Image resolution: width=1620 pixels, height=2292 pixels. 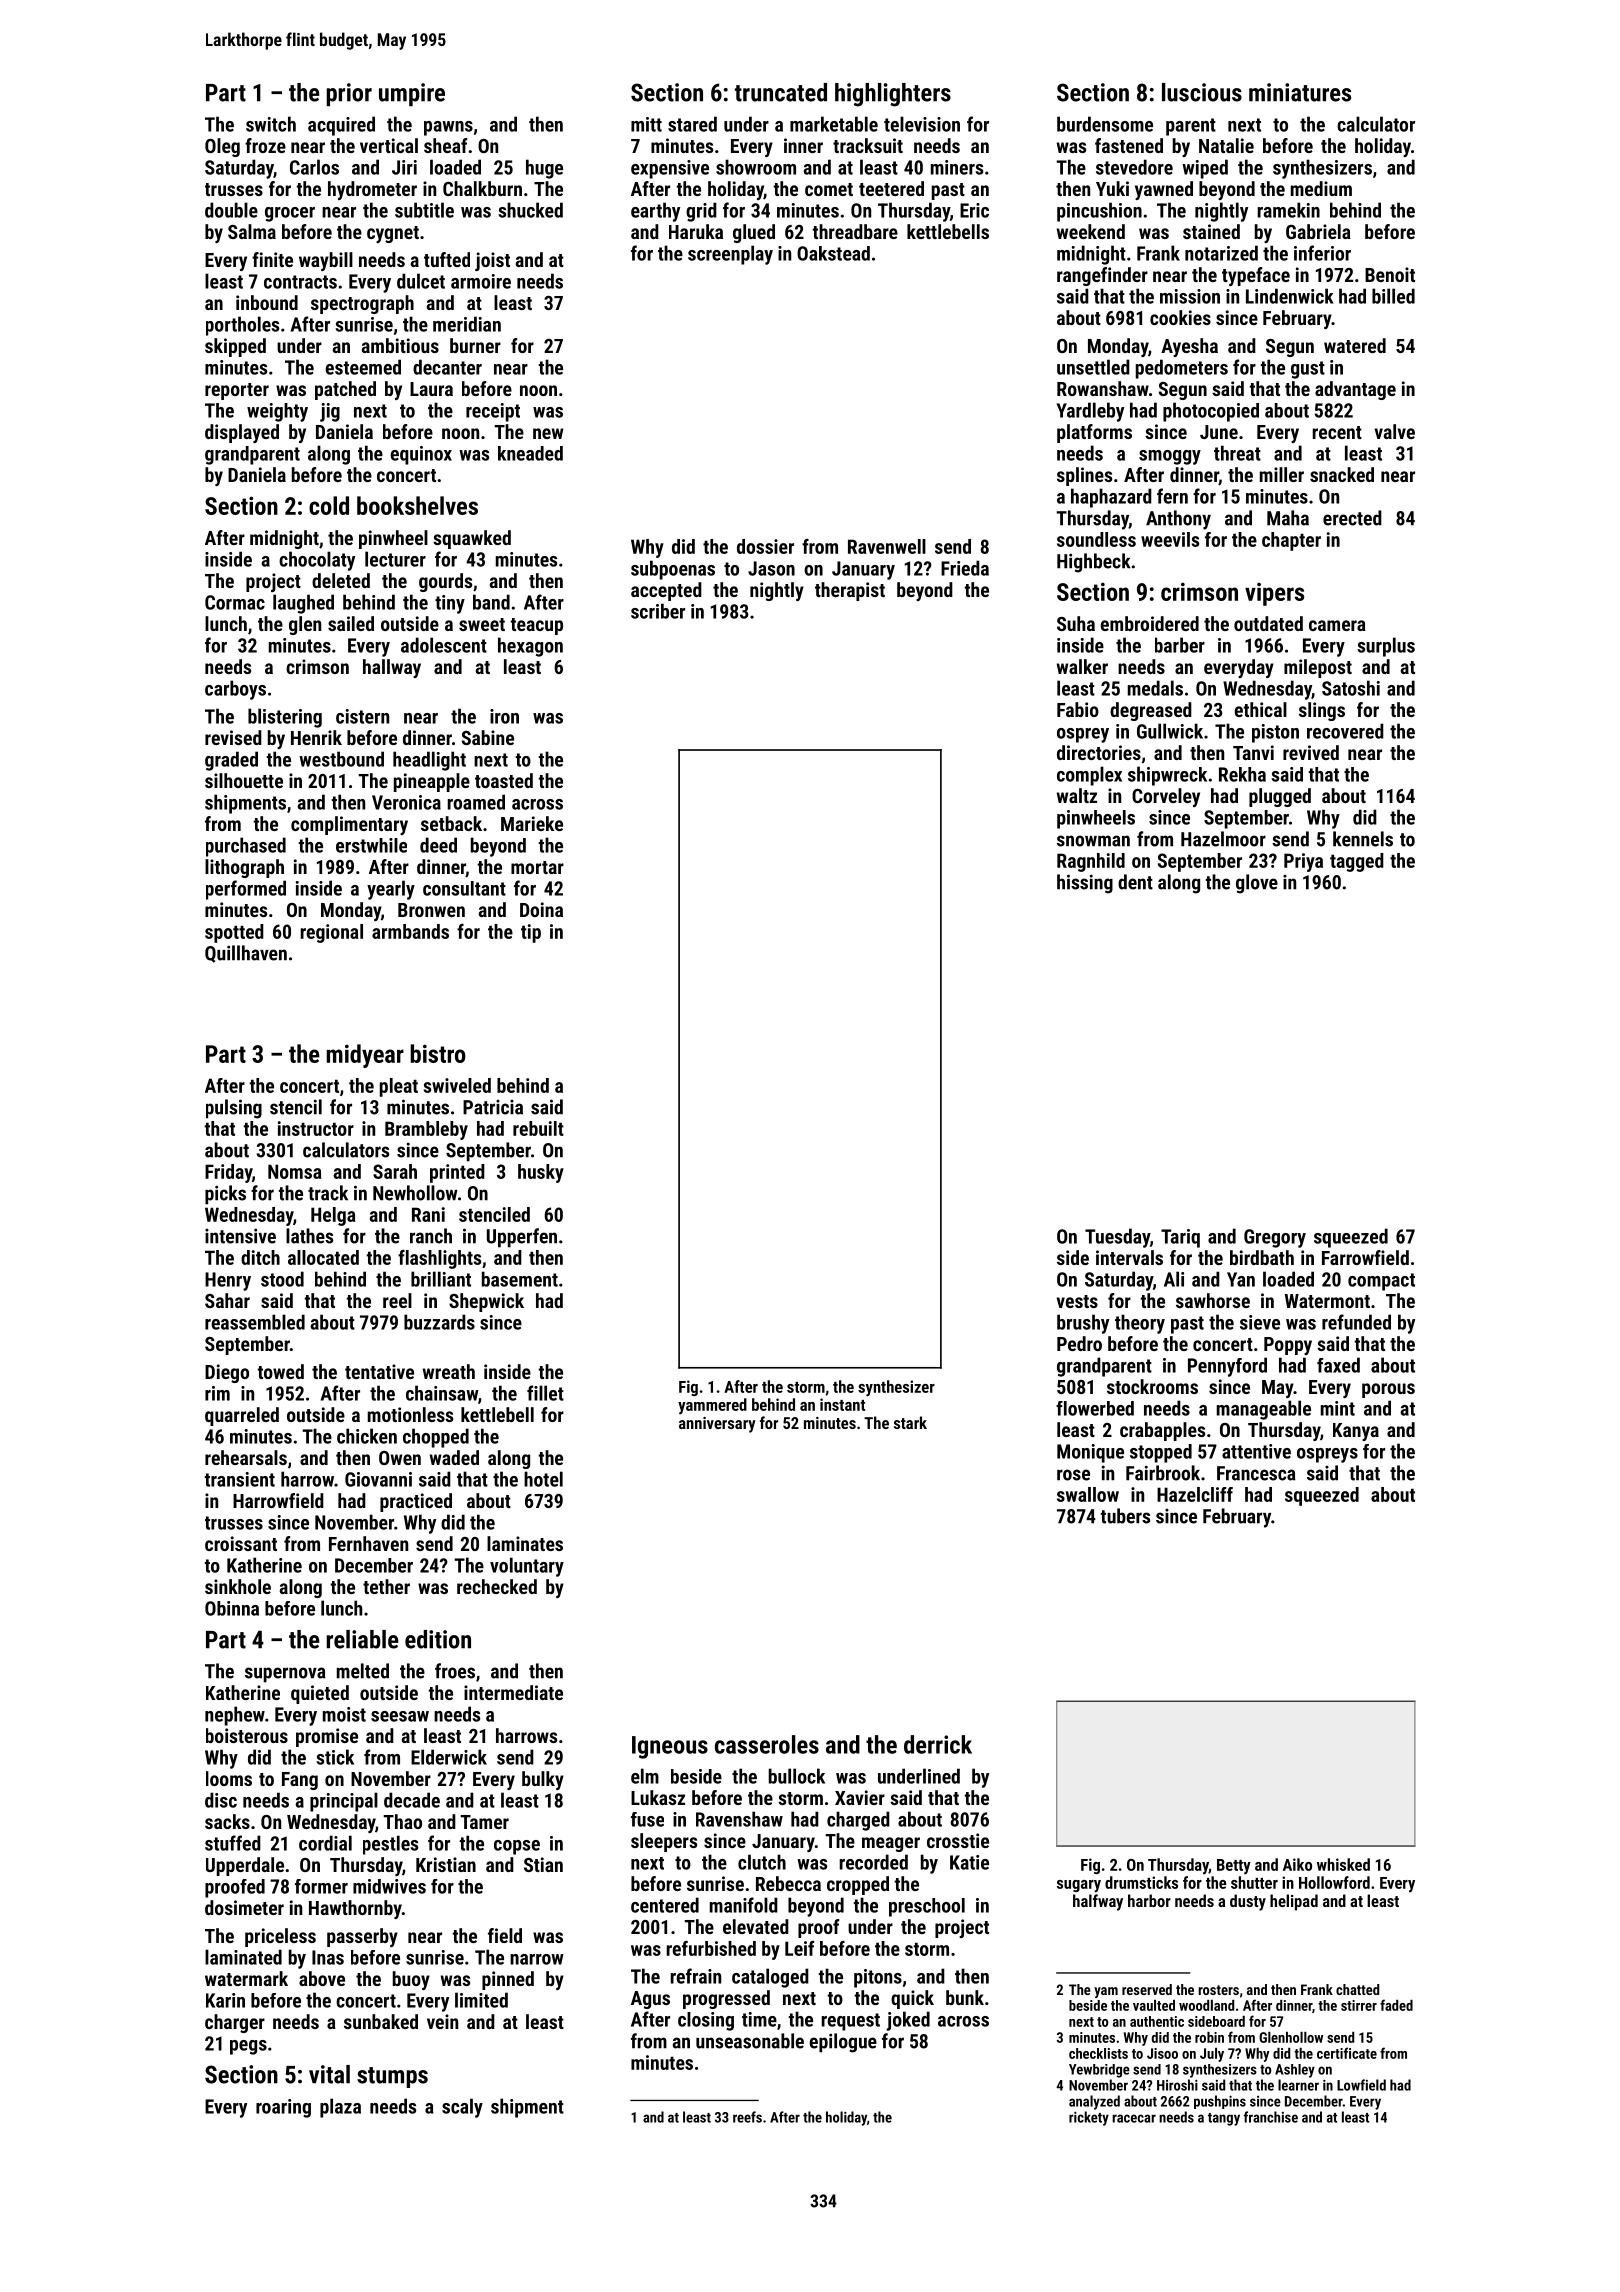 What do you see at coordinates (442, 2021) in the document?
I see `vein` at bounding box center [442, 2021].
